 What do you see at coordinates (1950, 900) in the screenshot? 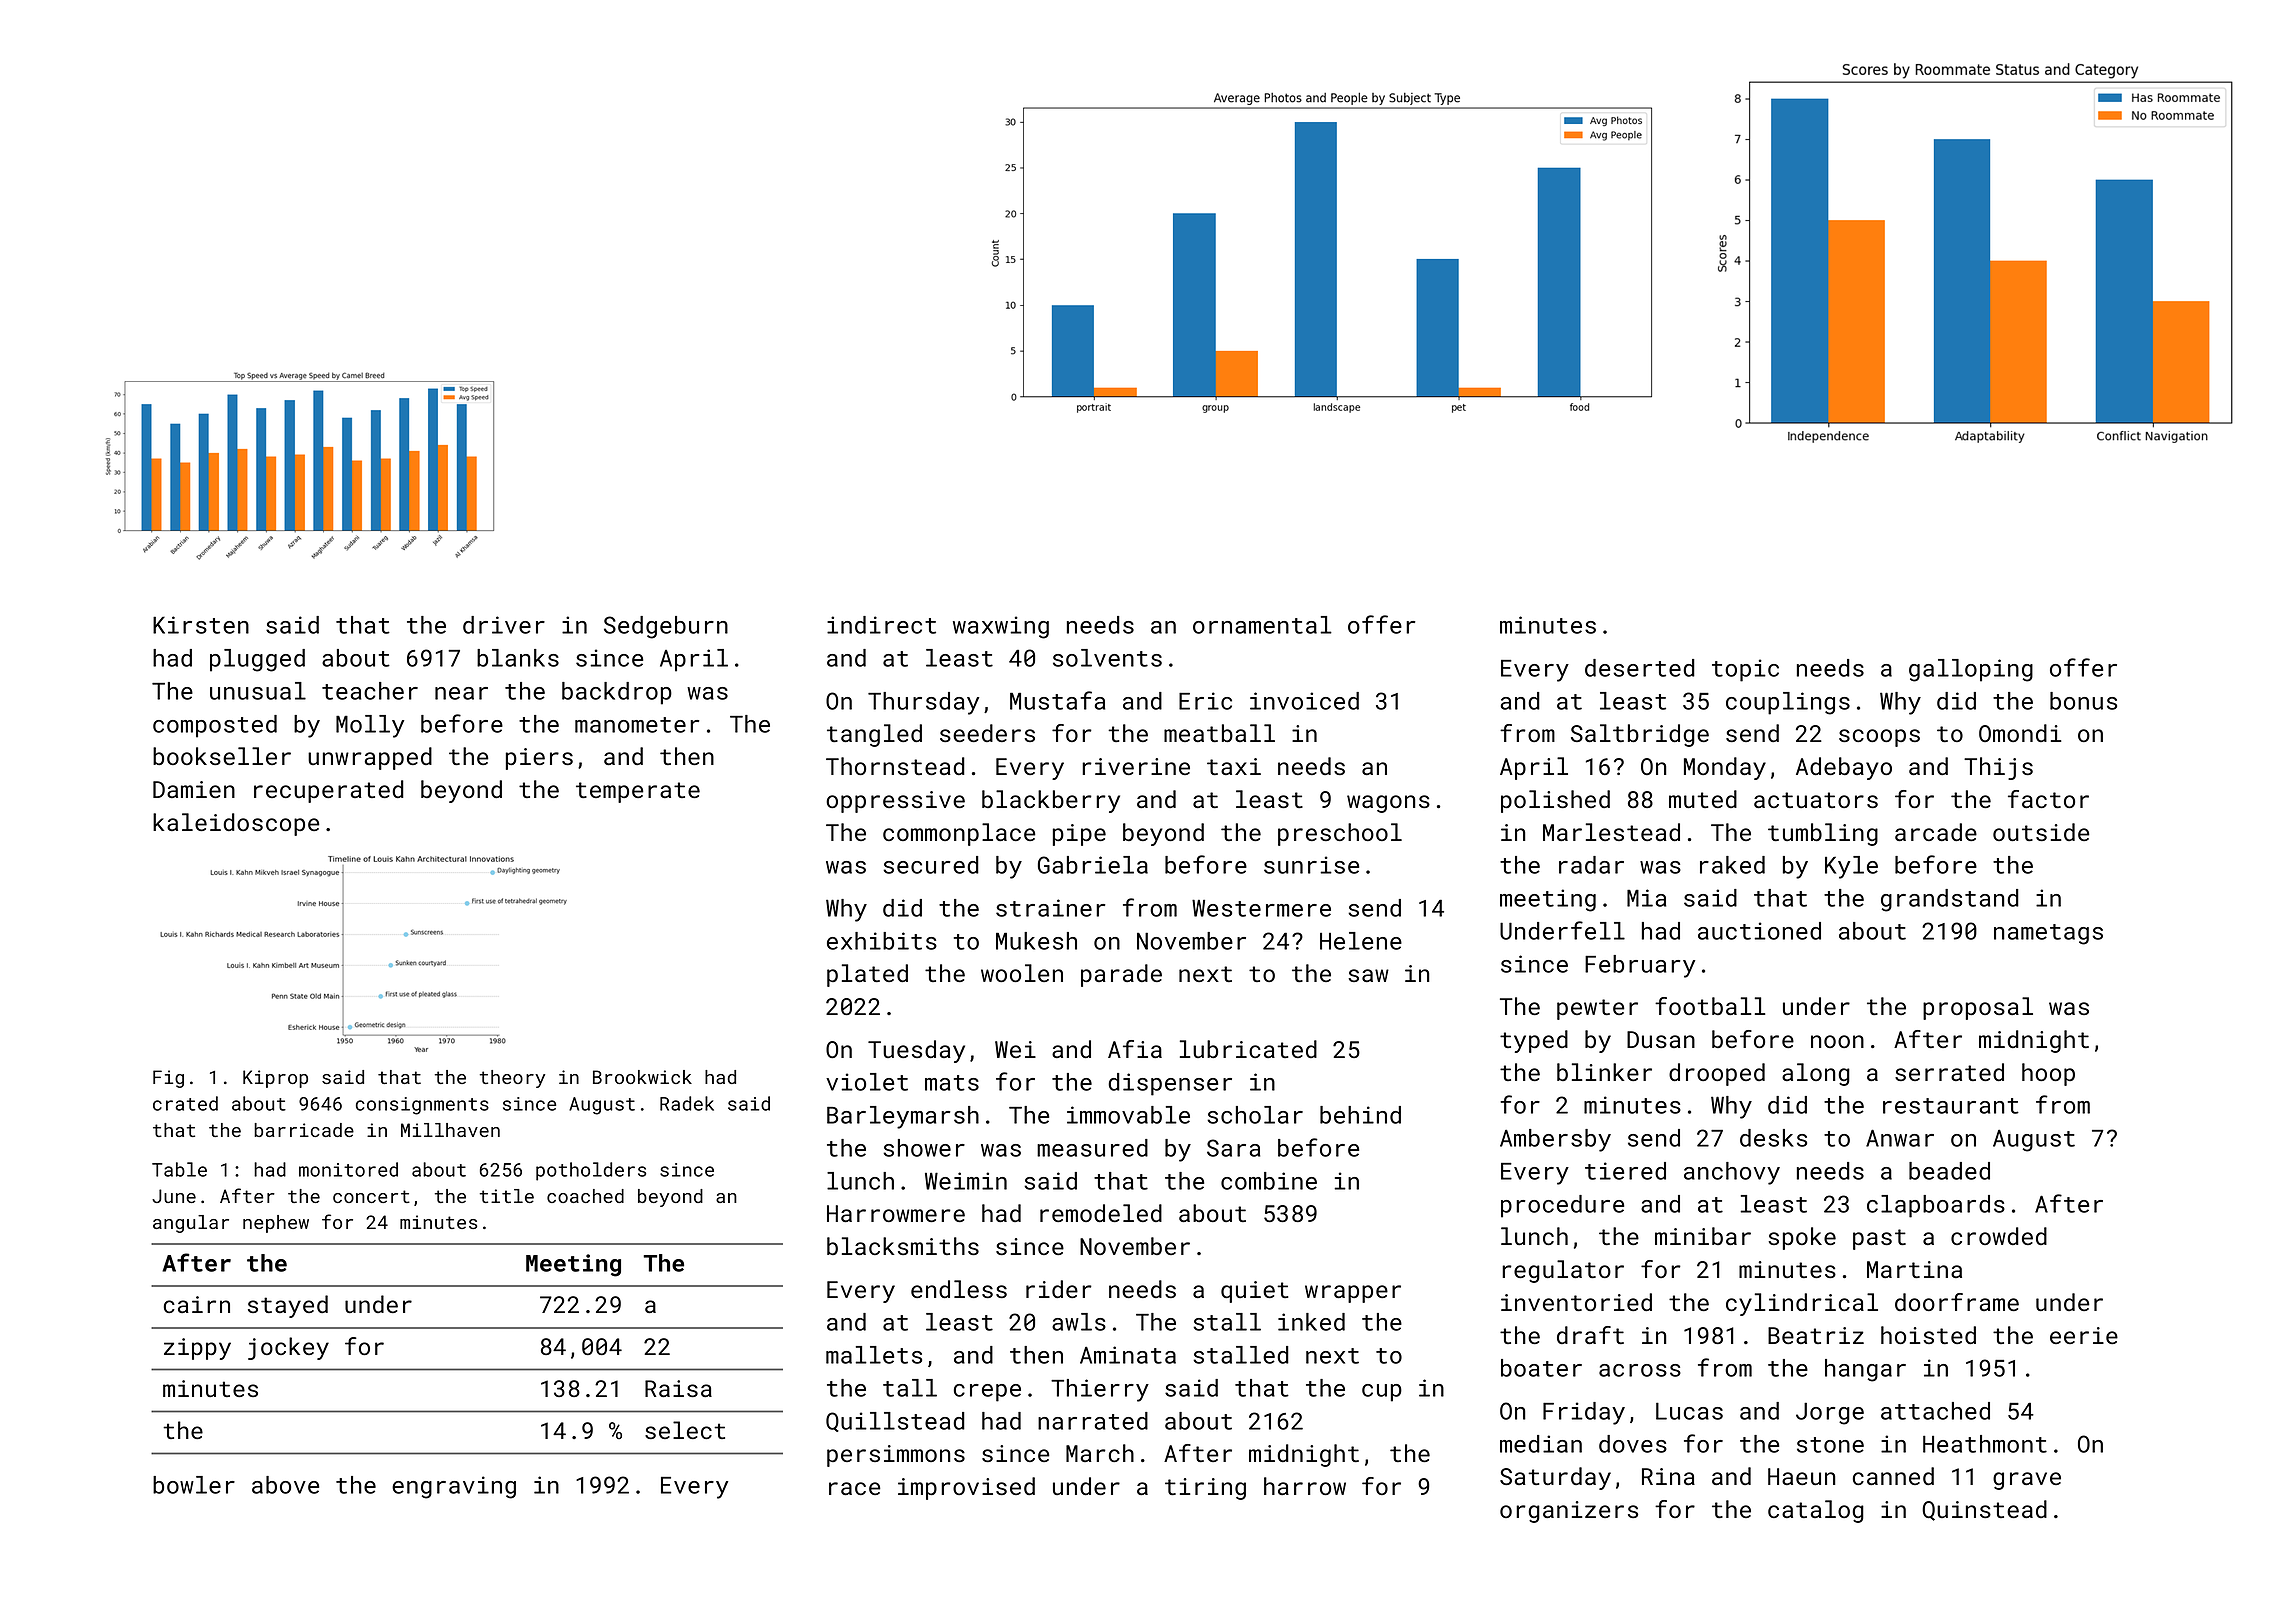
I see `grandstand` at bounding box center [1950, 900].
